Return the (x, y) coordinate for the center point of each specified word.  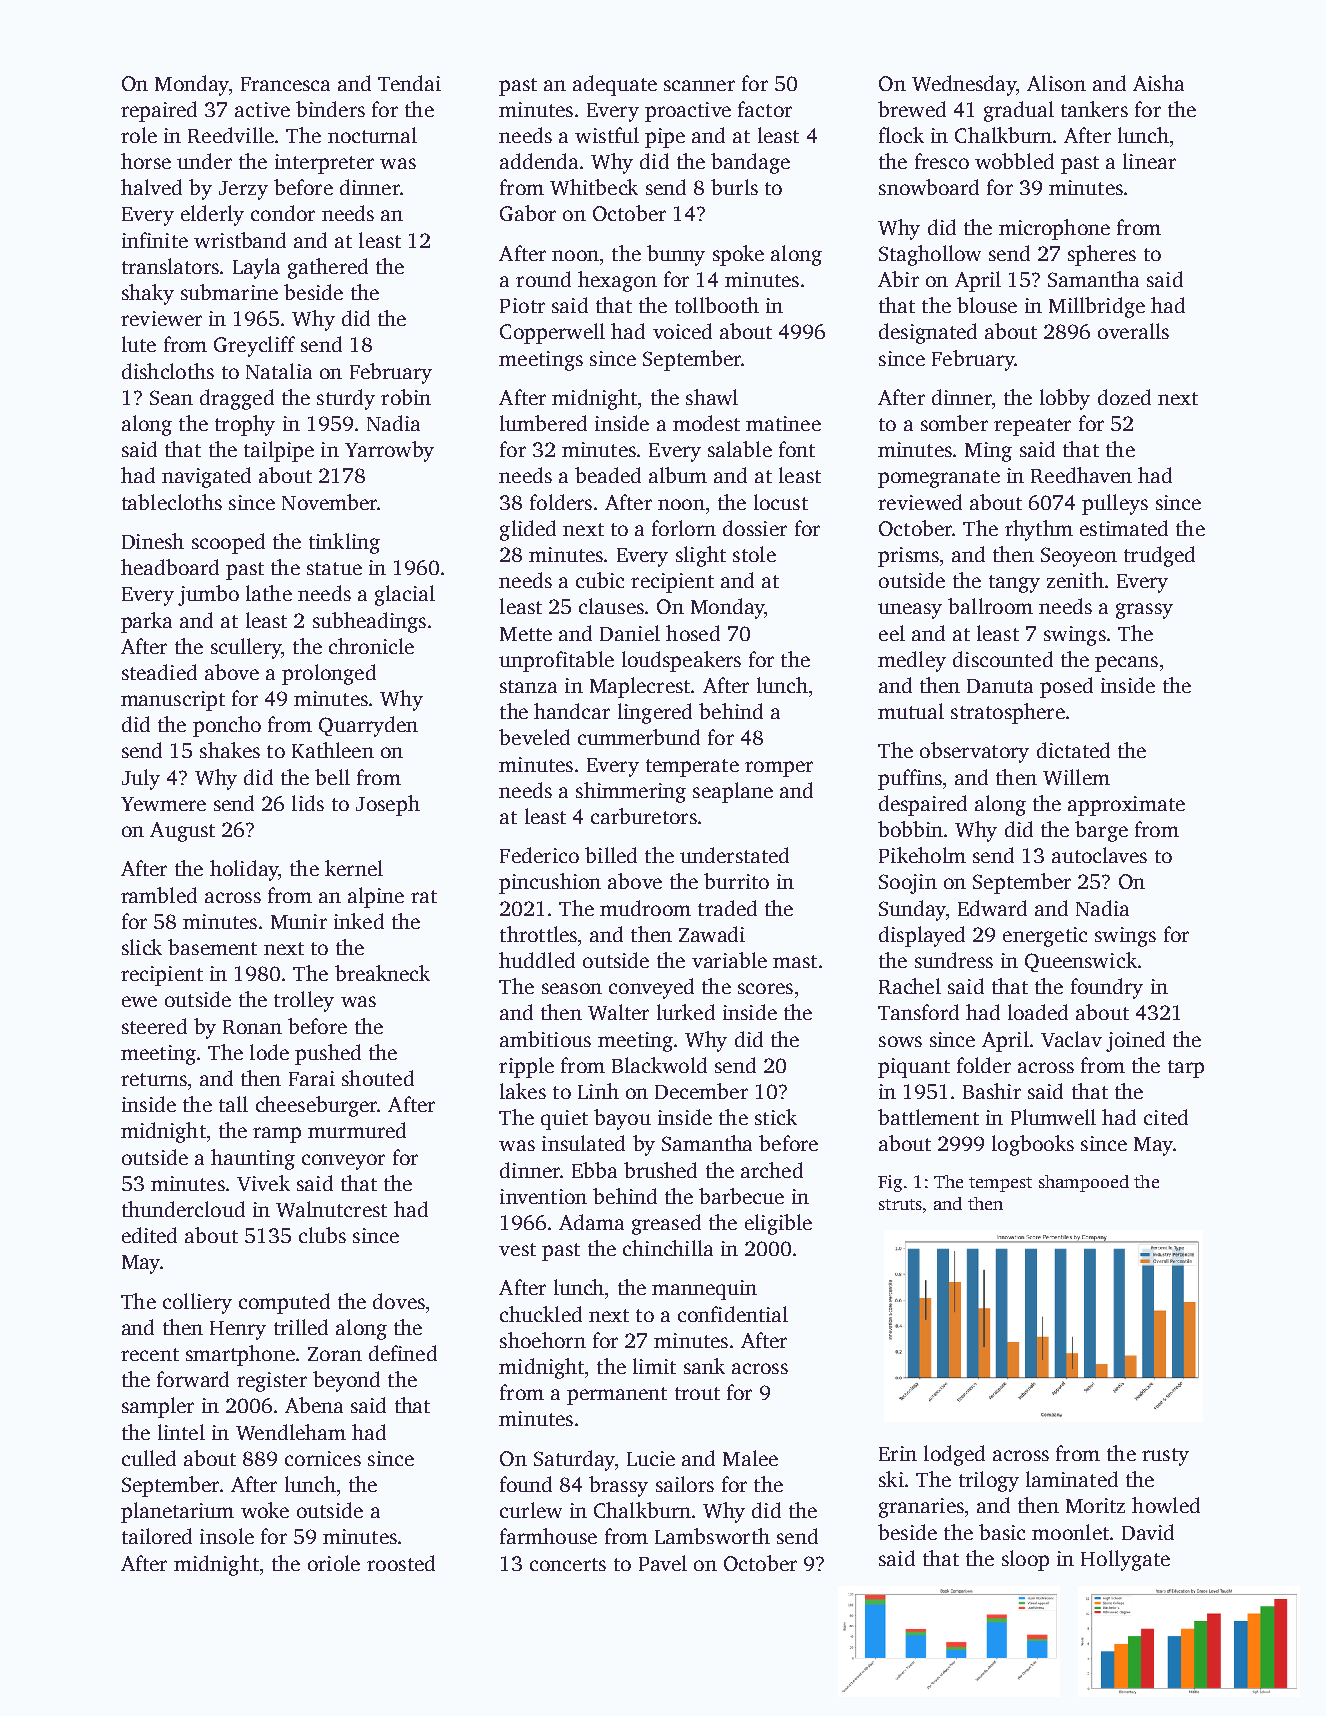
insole (227, 1536)
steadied (159, 672)
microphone (1054, 229)
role (139, 135)
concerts (568, 1564)
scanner (699, 85)
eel (892, 633)
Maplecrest (640, 687)
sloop (1025, 1560)
